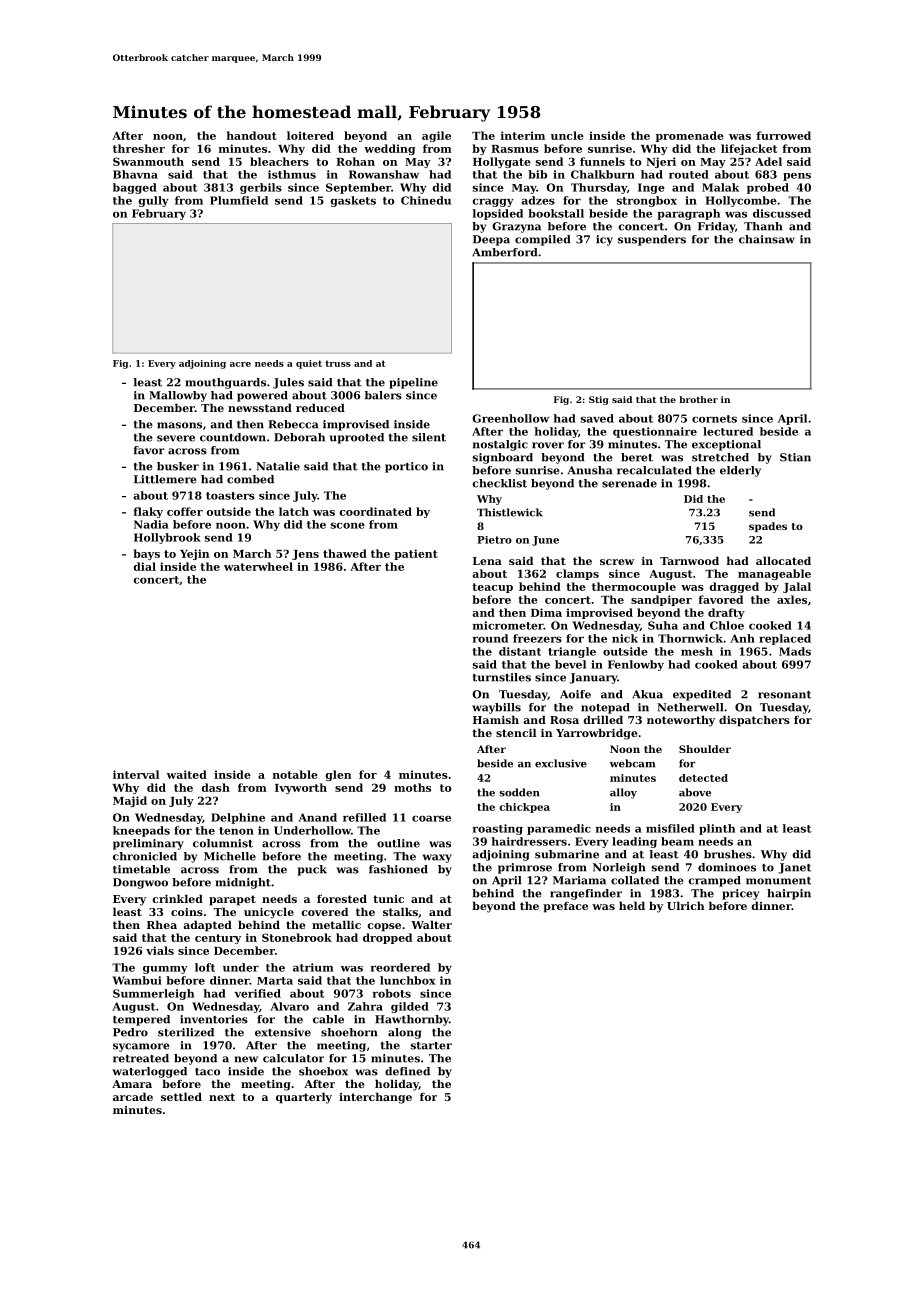 The height and width of the screenshot is (1308, 924). I want to click on interval, so click(136, 774).
